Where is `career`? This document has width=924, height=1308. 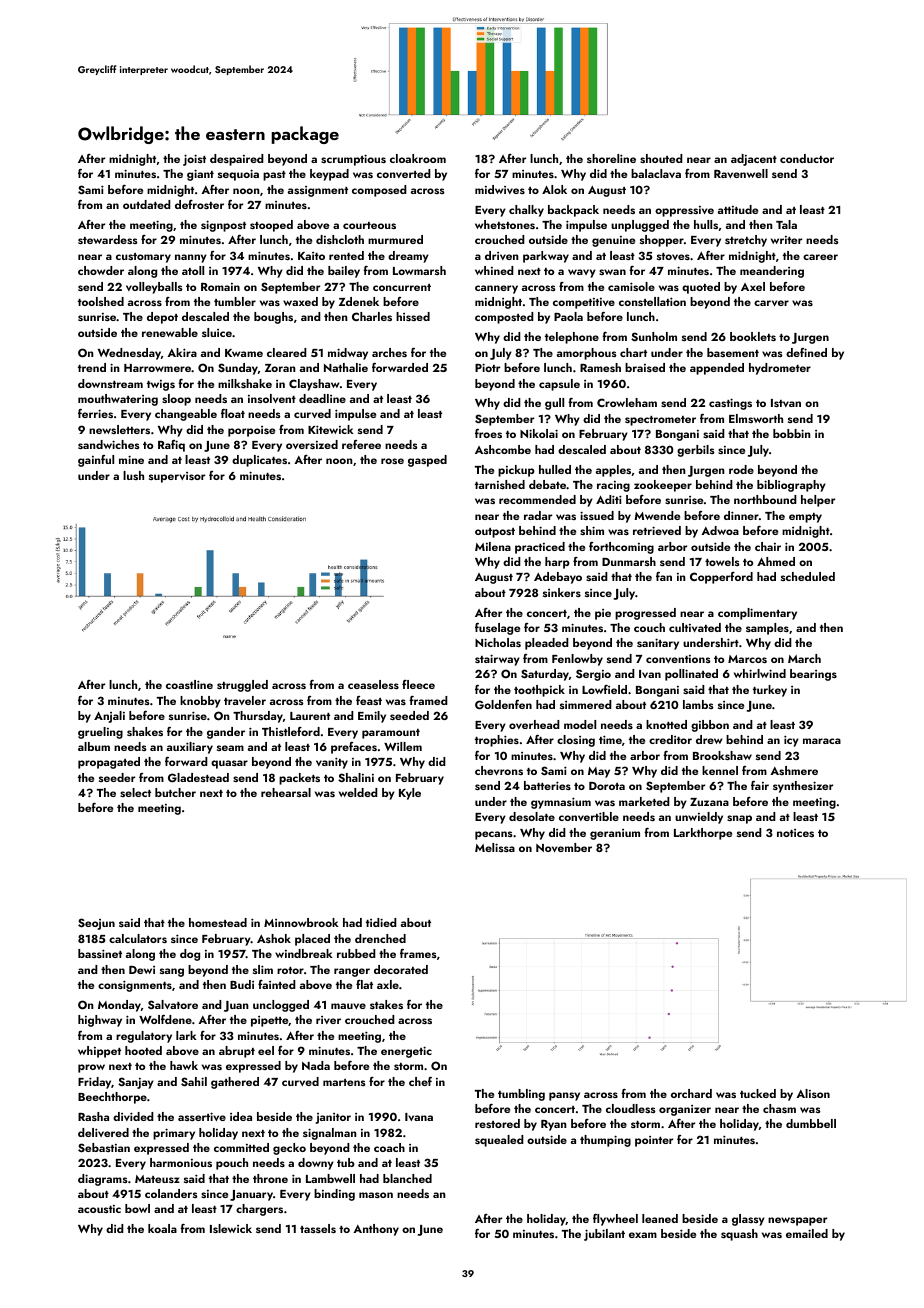 career is located at coordinates (820, 257).
